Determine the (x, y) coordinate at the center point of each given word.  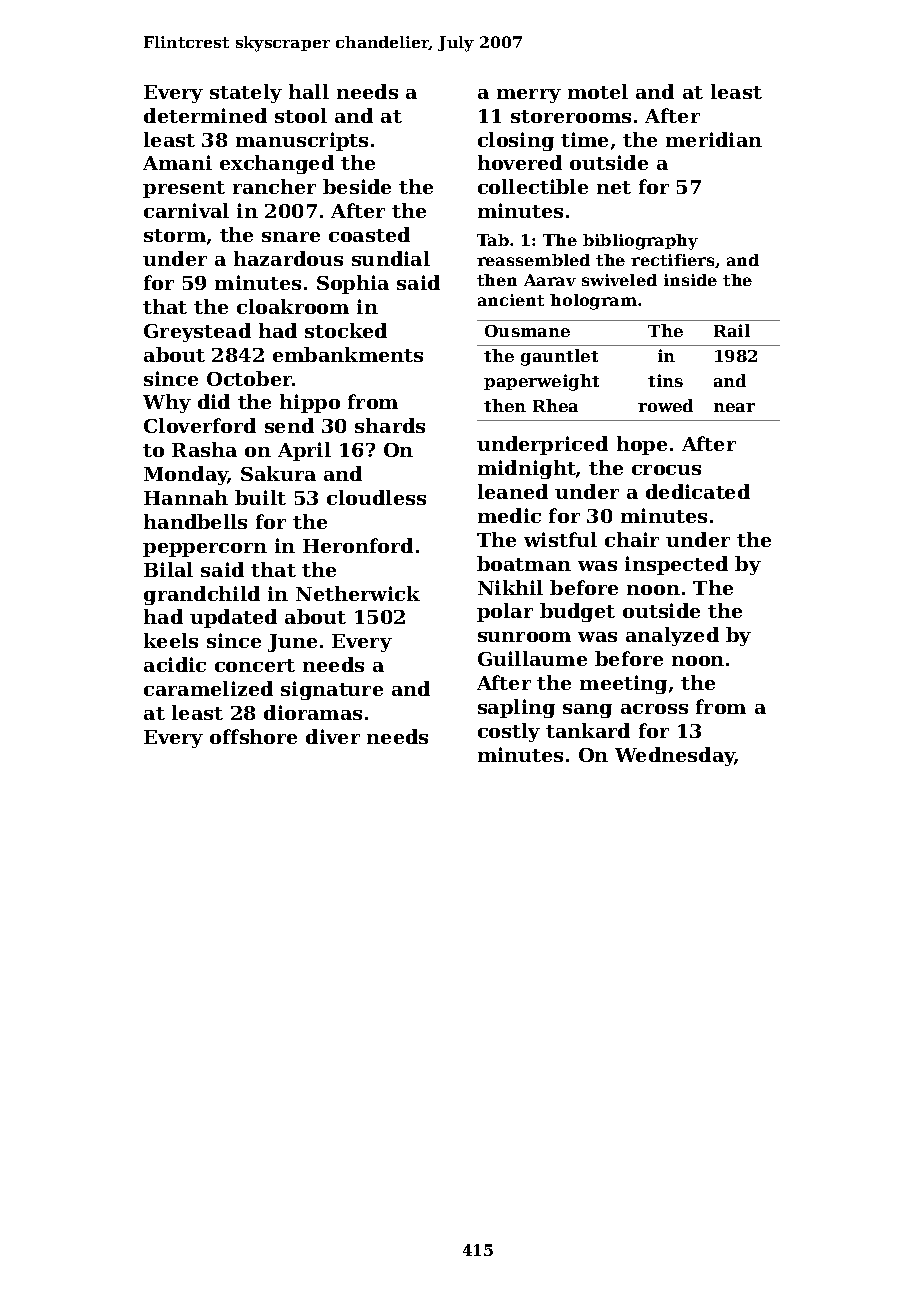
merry (529, 96)
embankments (348, 354)
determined (205, 115)
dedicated (698, 491)
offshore (253, 736)
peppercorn (205, 550)
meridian (714, 139)
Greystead (197, 332)
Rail (732, 330)
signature (332, 690)
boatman (524, 563)
